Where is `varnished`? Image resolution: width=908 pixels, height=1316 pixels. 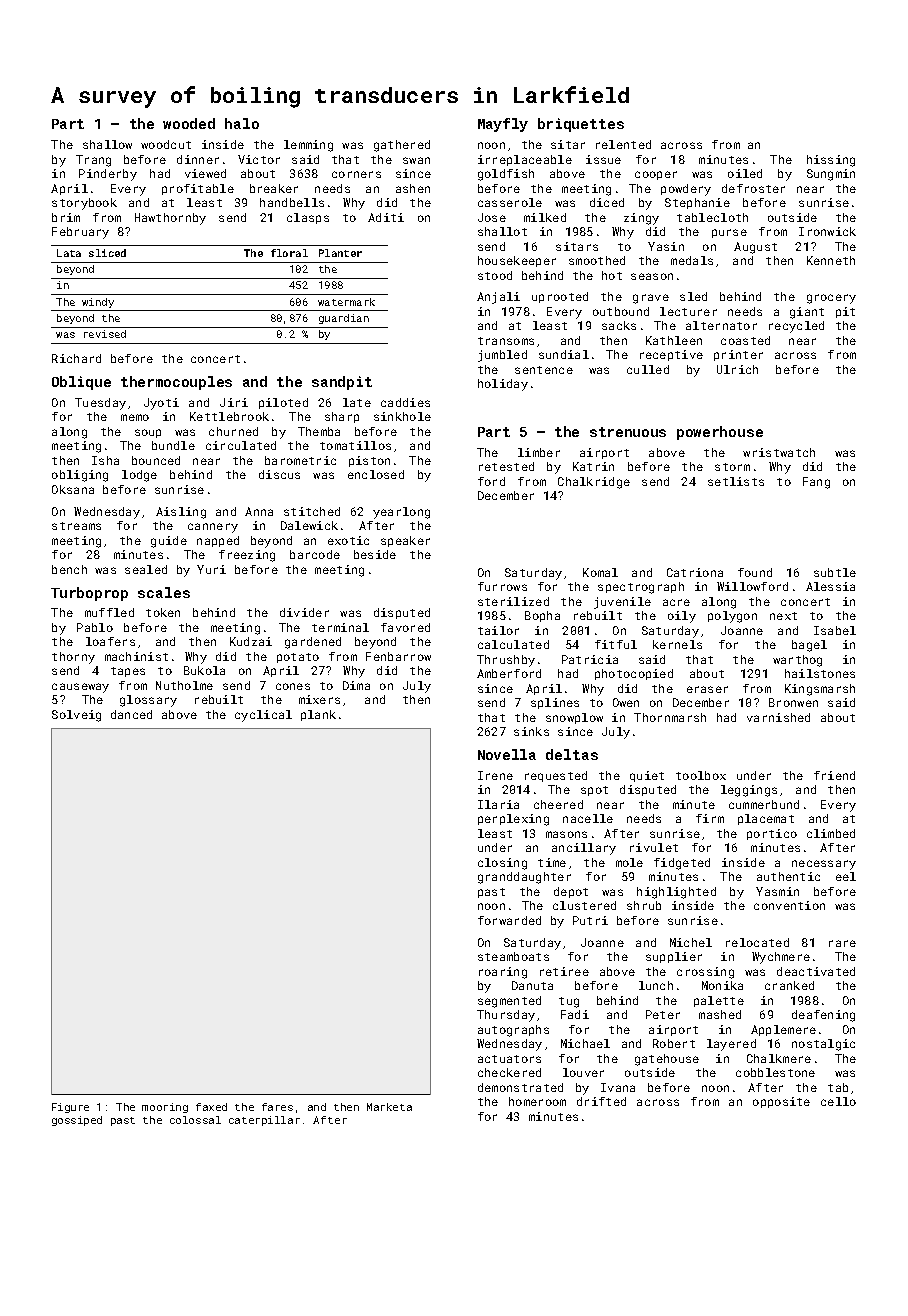 varnished is located at coordinates (778, 717).
